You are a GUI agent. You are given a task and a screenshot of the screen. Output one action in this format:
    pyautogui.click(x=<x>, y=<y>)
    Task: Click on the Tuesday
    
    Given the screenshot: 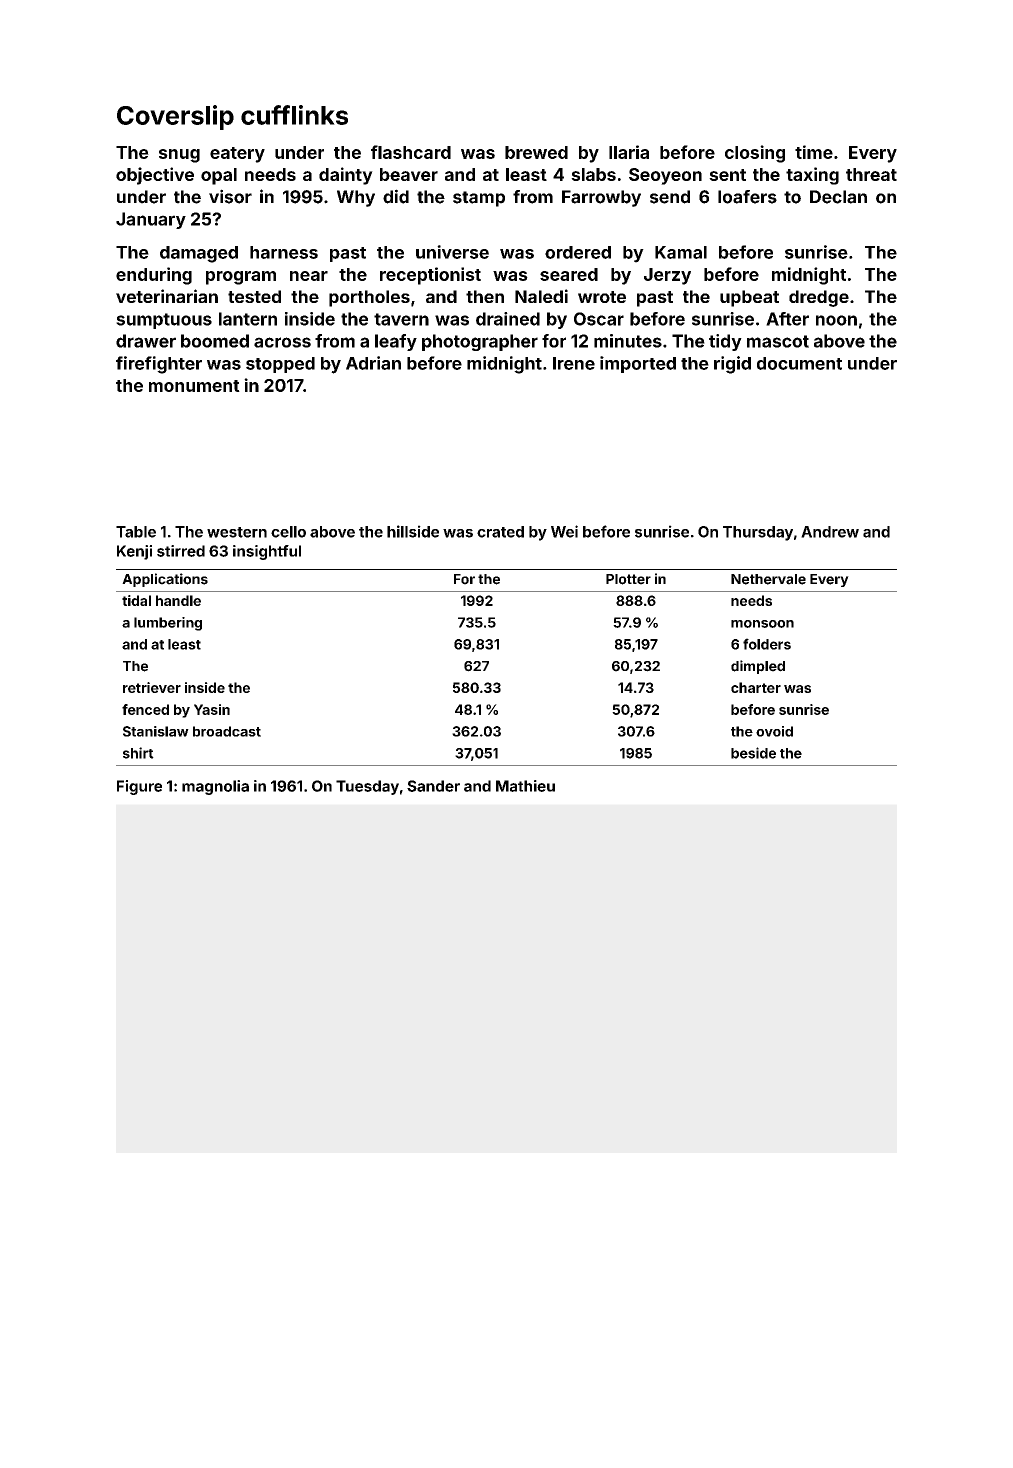 What is the action you would take?
    pyautogui.click(x=367, y=787)
